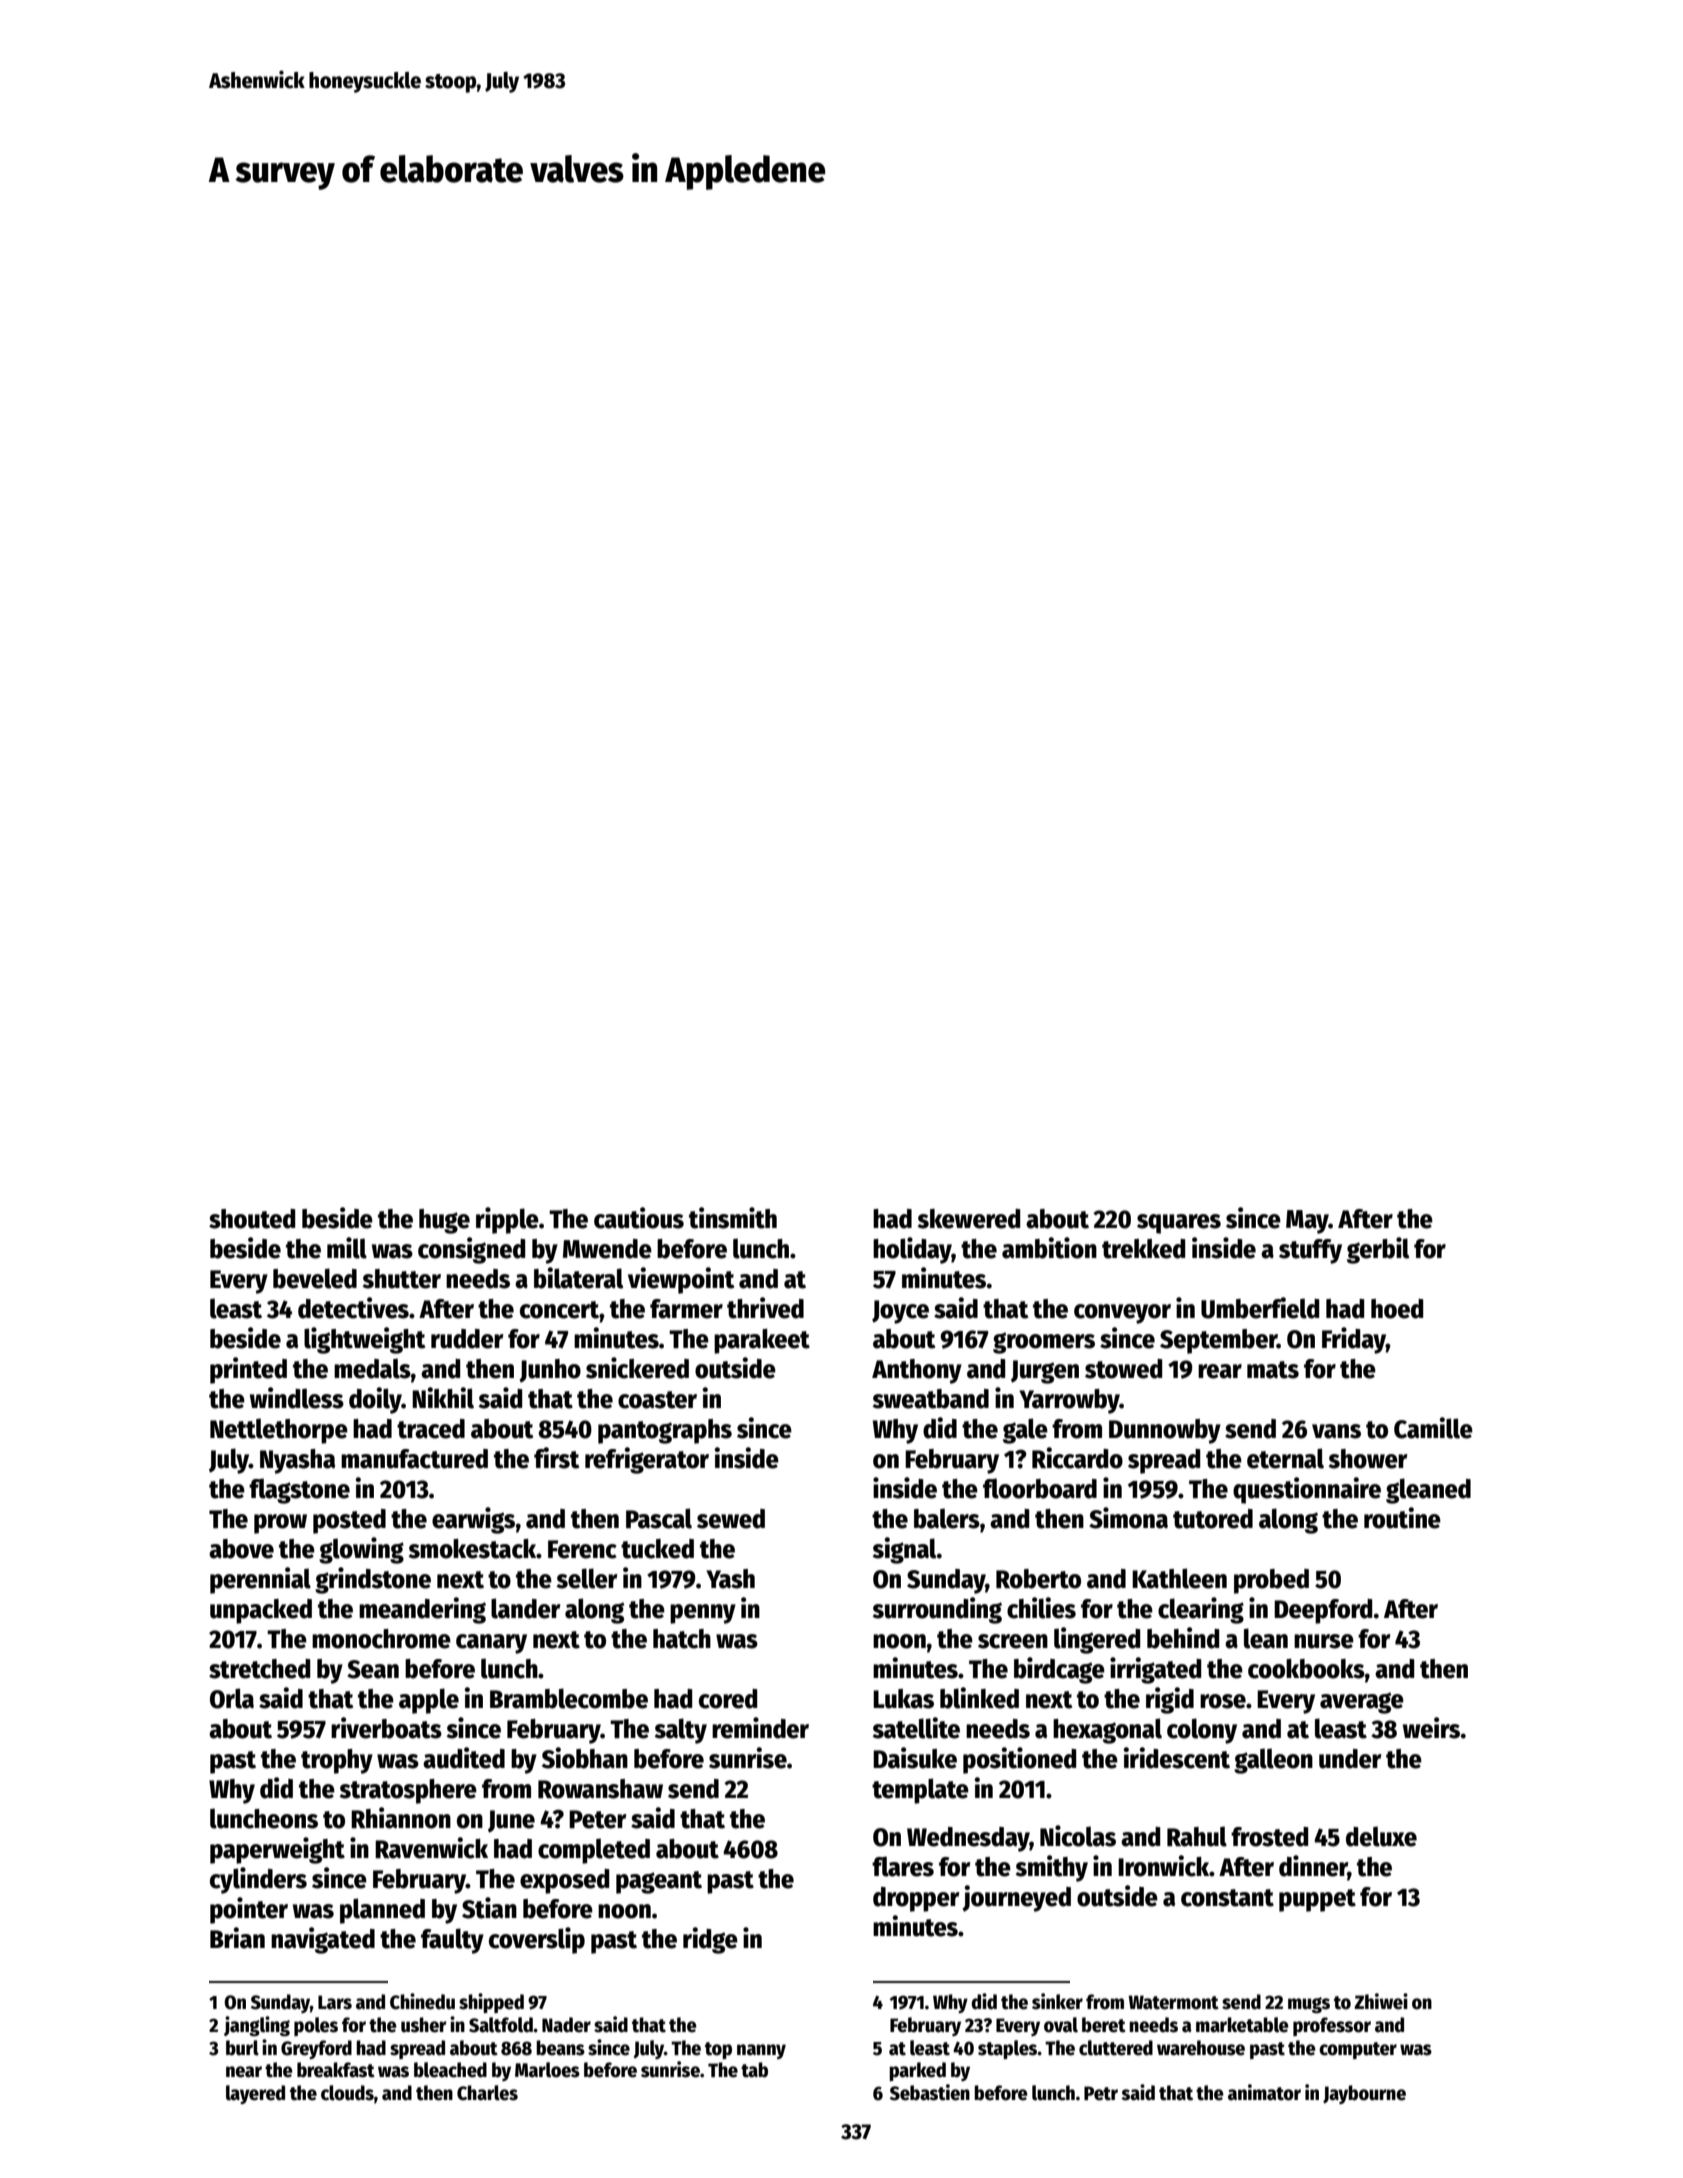  What do you see at coordinates (347, 2093) in the screenshot?
I see `clouds` at bounding box center [347, 2093].
